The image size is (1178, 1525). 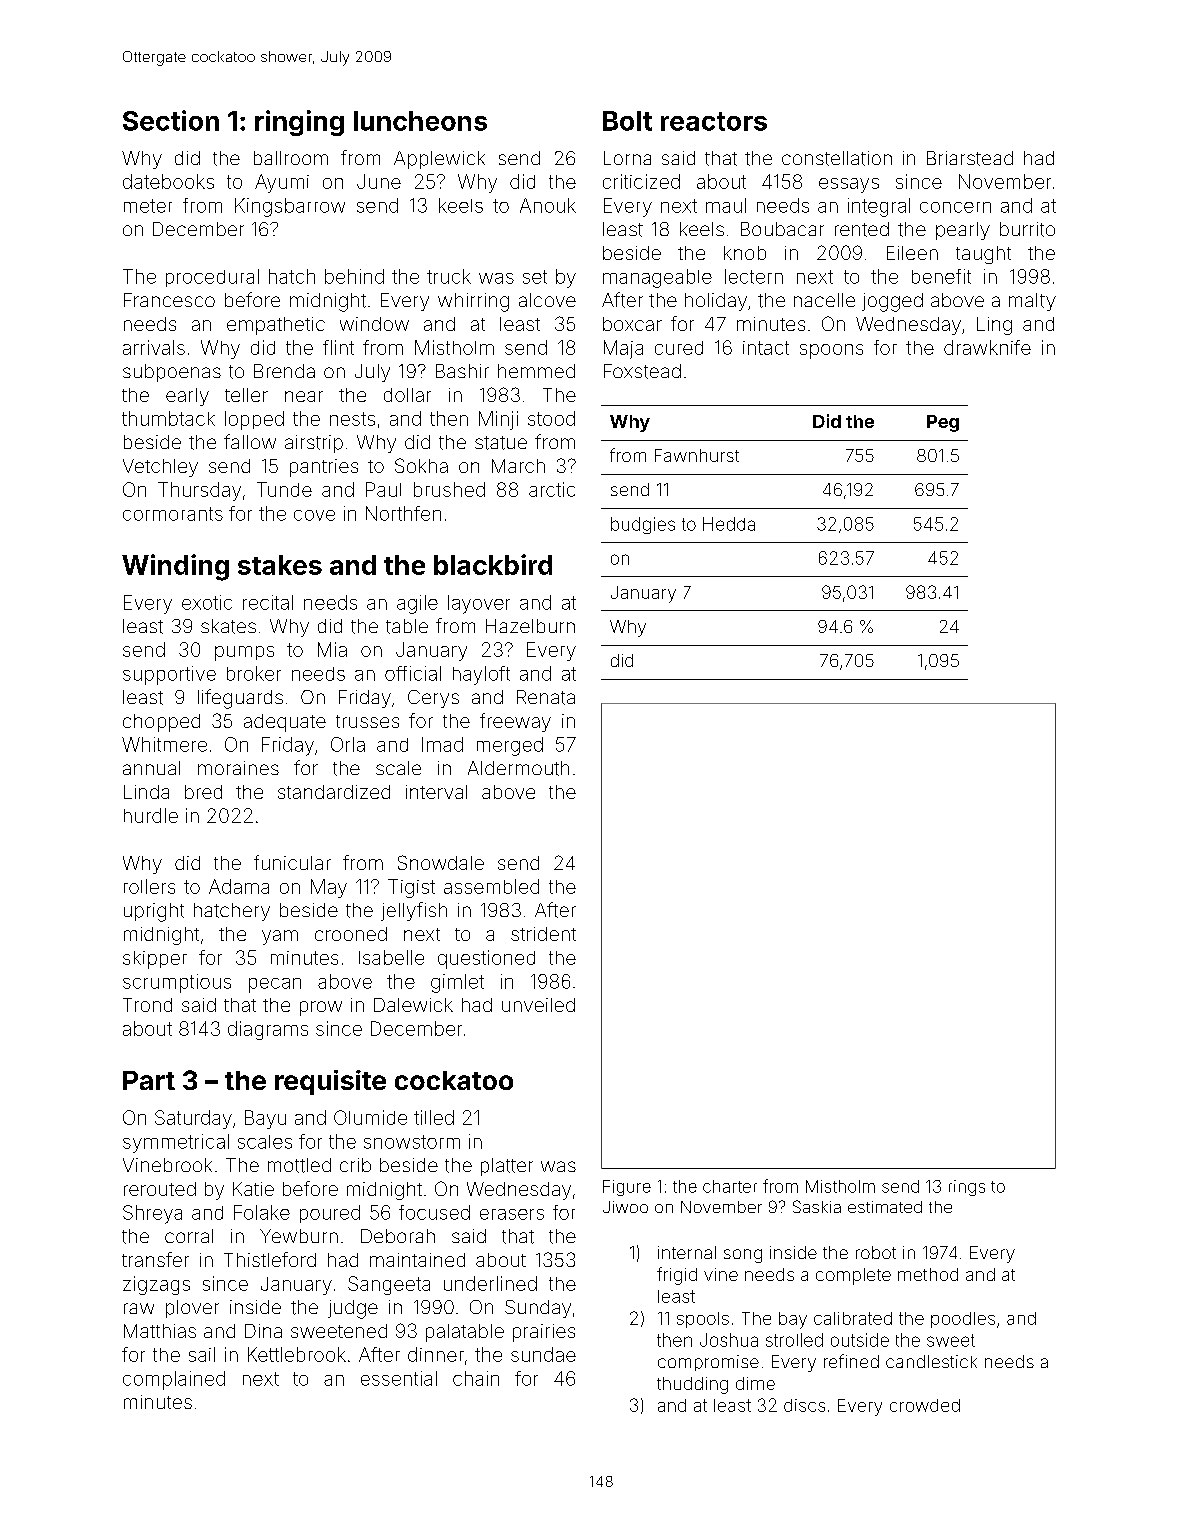 I want to click on complained, so click(x=174, y=1380).
